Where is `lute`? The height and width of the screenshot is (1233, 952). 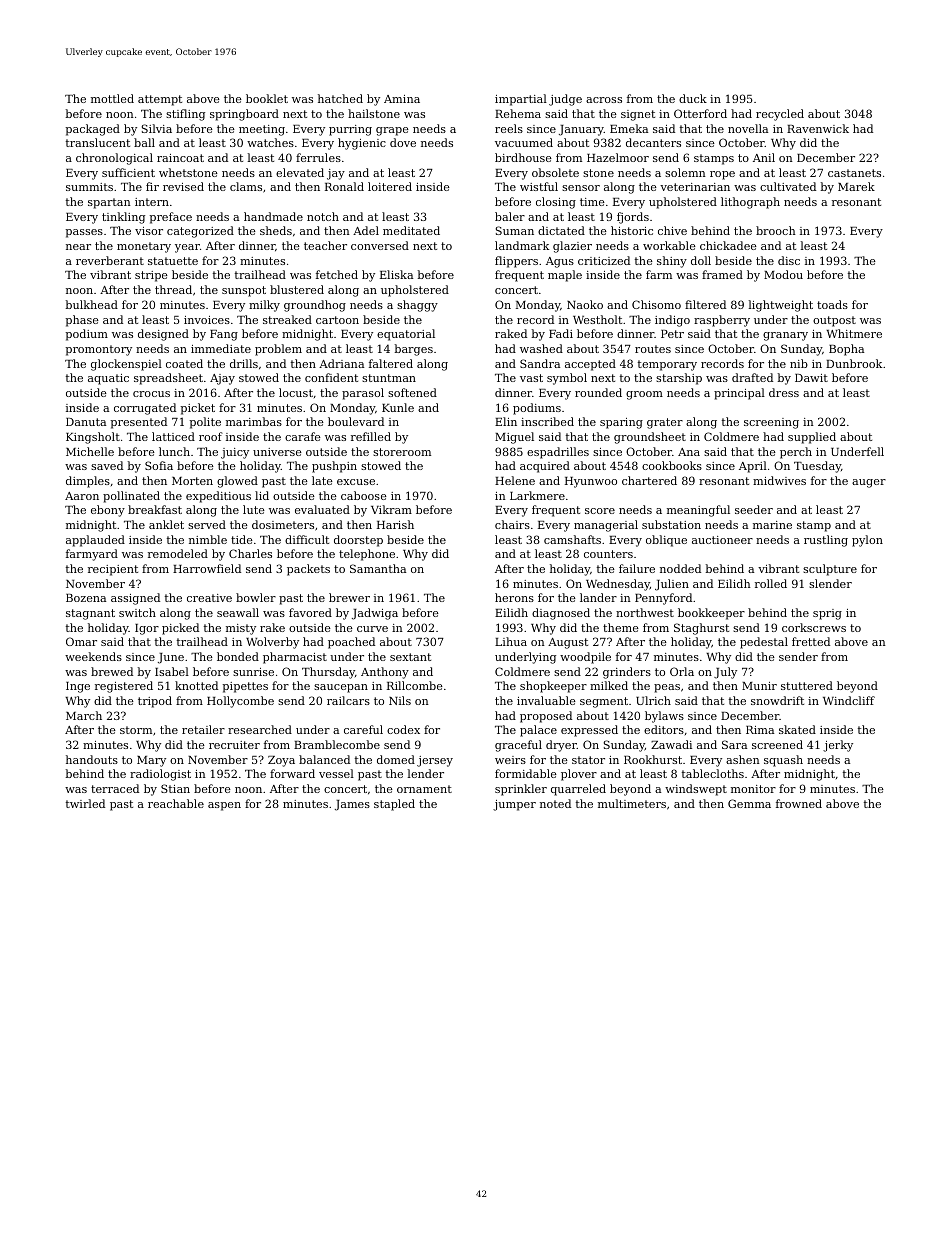 lute is located at coordinates (254, 509).
